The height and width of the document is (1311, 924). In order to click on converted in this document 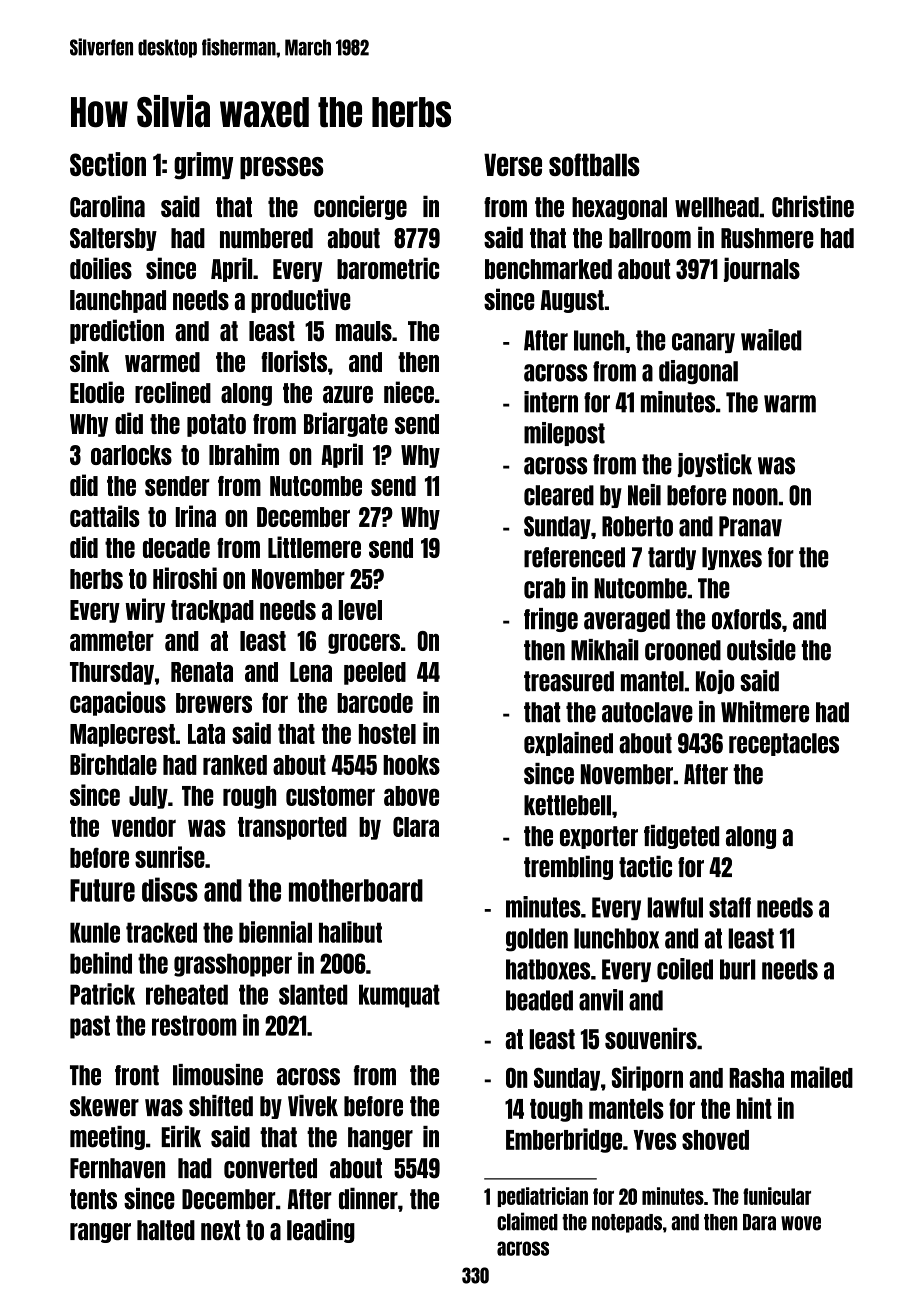, I will do `click(270, 1168)`.
